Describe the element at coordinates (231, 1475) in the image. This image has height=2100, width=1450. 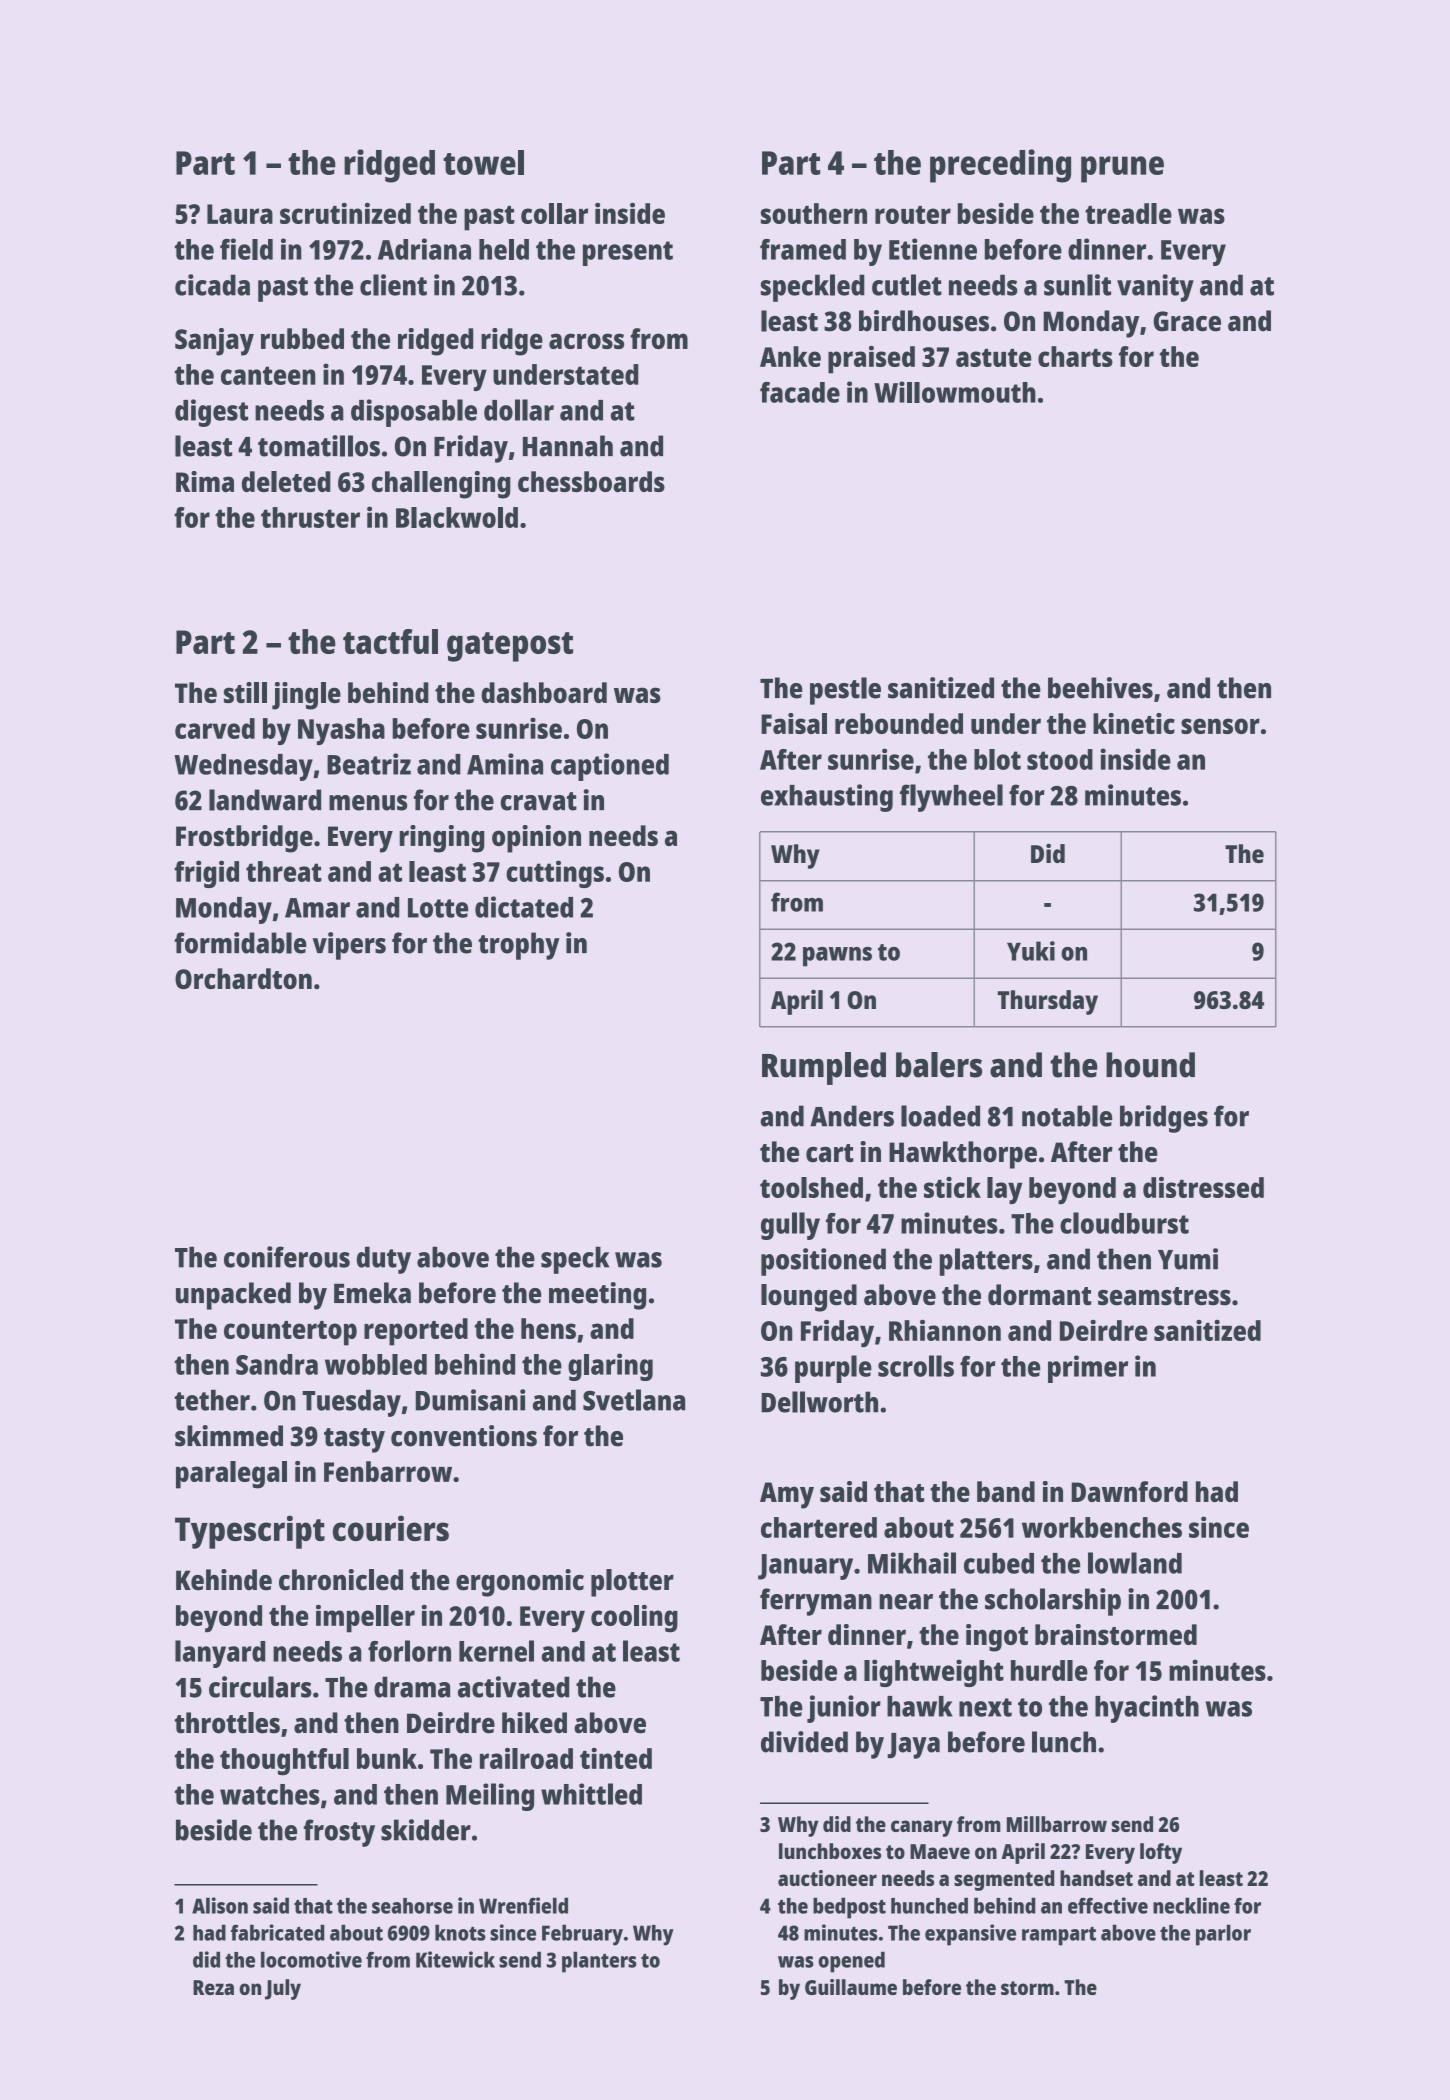
I see `paralegal` at that location.
